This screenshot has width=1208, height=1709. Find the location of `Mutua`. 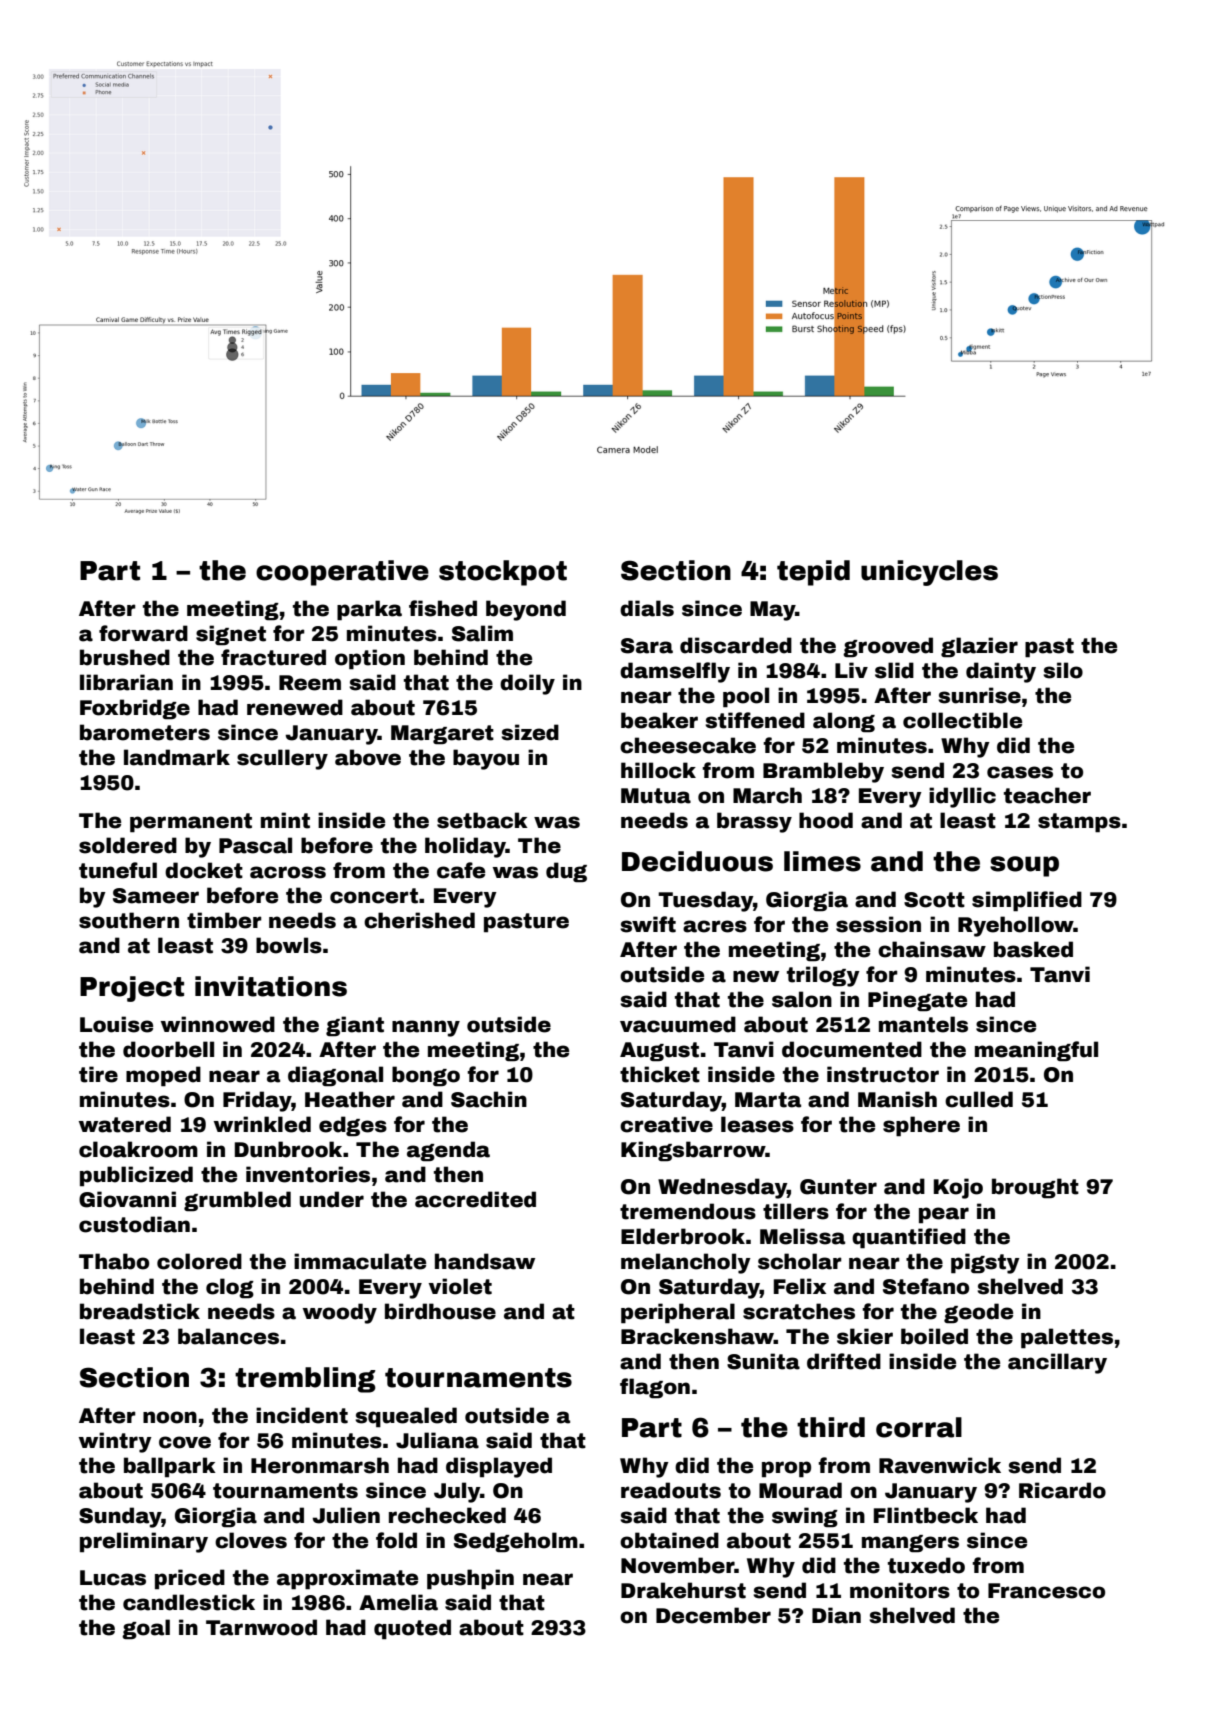

Mutua is located at coordinates (656, 796).
